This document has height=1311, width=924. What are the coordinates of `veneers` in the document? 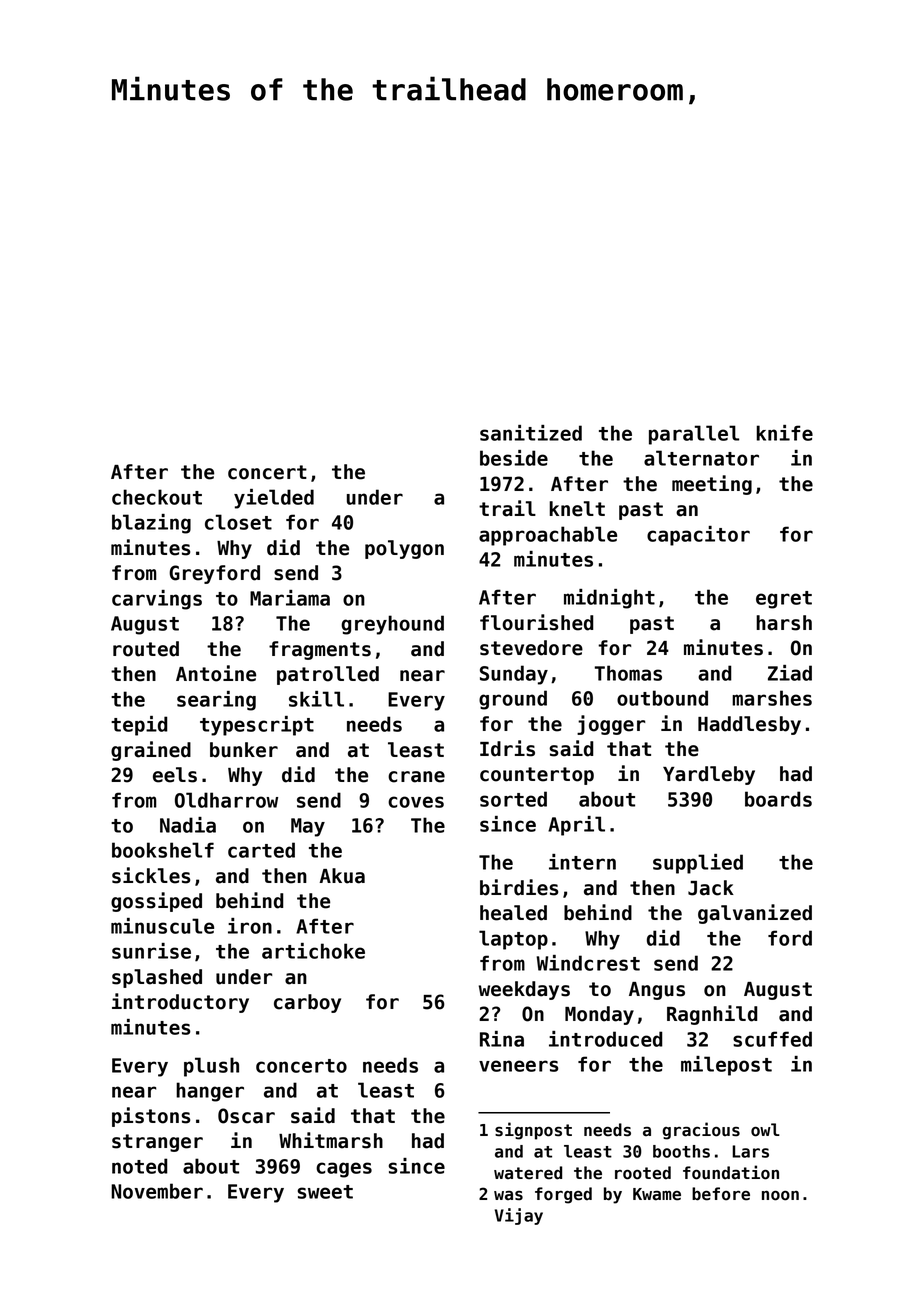 It's located at (519, 1066).
